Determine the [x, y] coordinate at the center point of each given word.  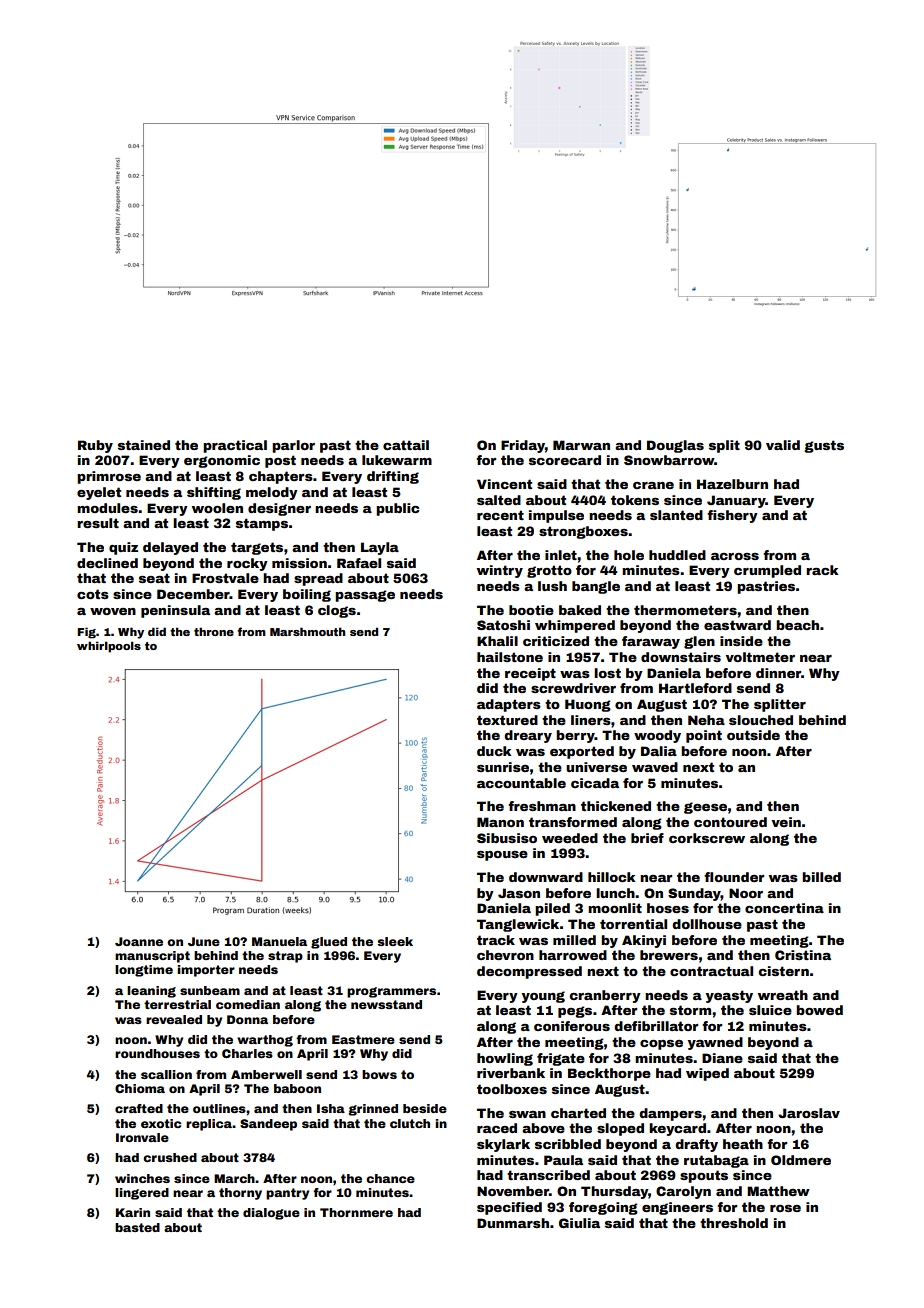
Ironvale [142, 1137]
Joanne [139, 941]
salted [499, 500]
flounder [734, 877]
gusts [824, 446]
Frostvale [225, 578]
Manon [500, 822]
